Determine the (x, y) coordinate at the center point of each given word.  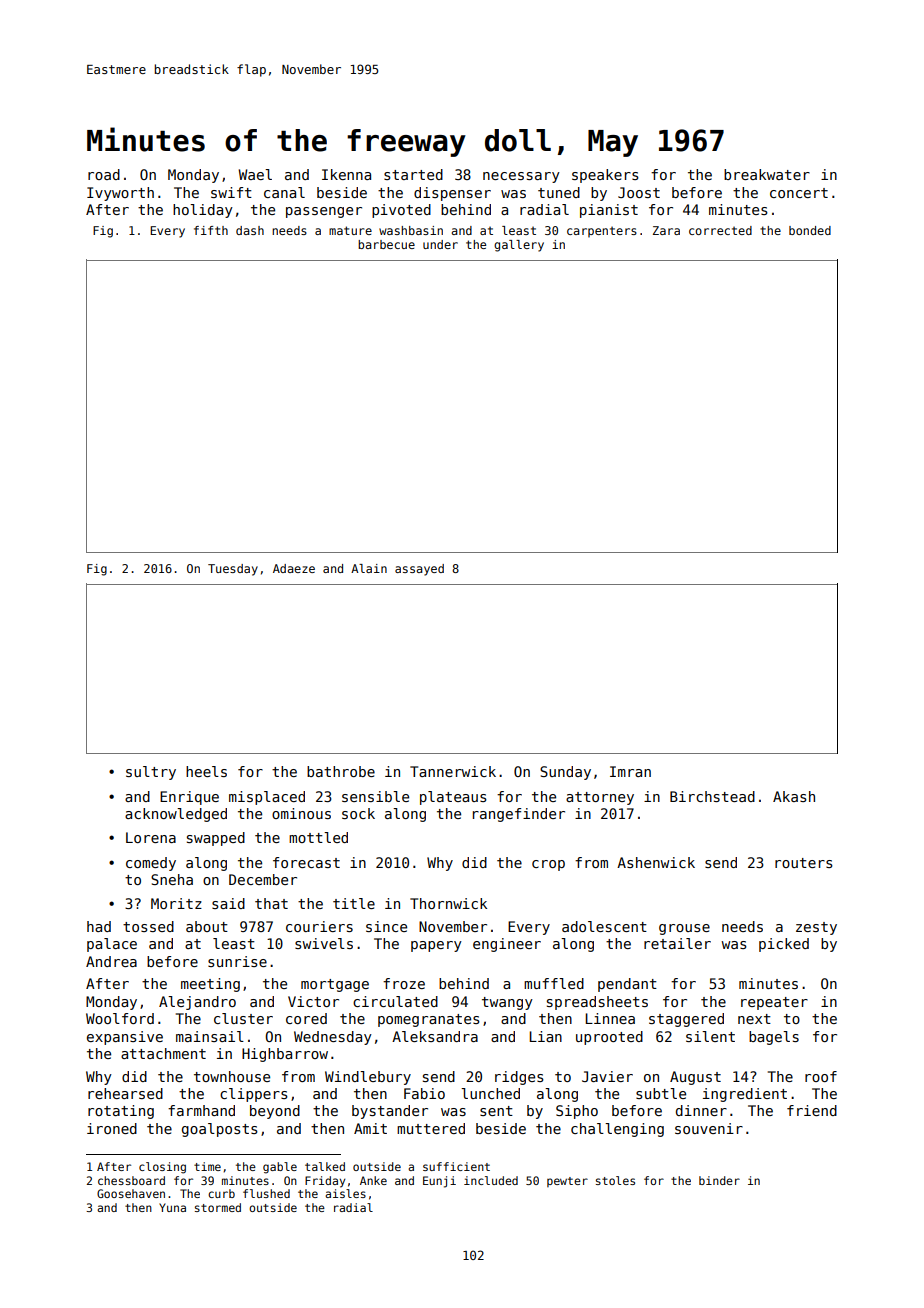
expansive (125, 1038)
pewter (567, 1182)
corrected (720, 230)
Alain (369, 568)
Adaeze (294, 568)
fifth (211, 230)
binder (719, 1180)
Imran (630, 771)
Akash (794, 796)
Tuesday (233, 570)
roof (821, 1076)
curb (221, 1193)
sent (496, 1111)
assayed (419, 570)
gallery (519, 246)
